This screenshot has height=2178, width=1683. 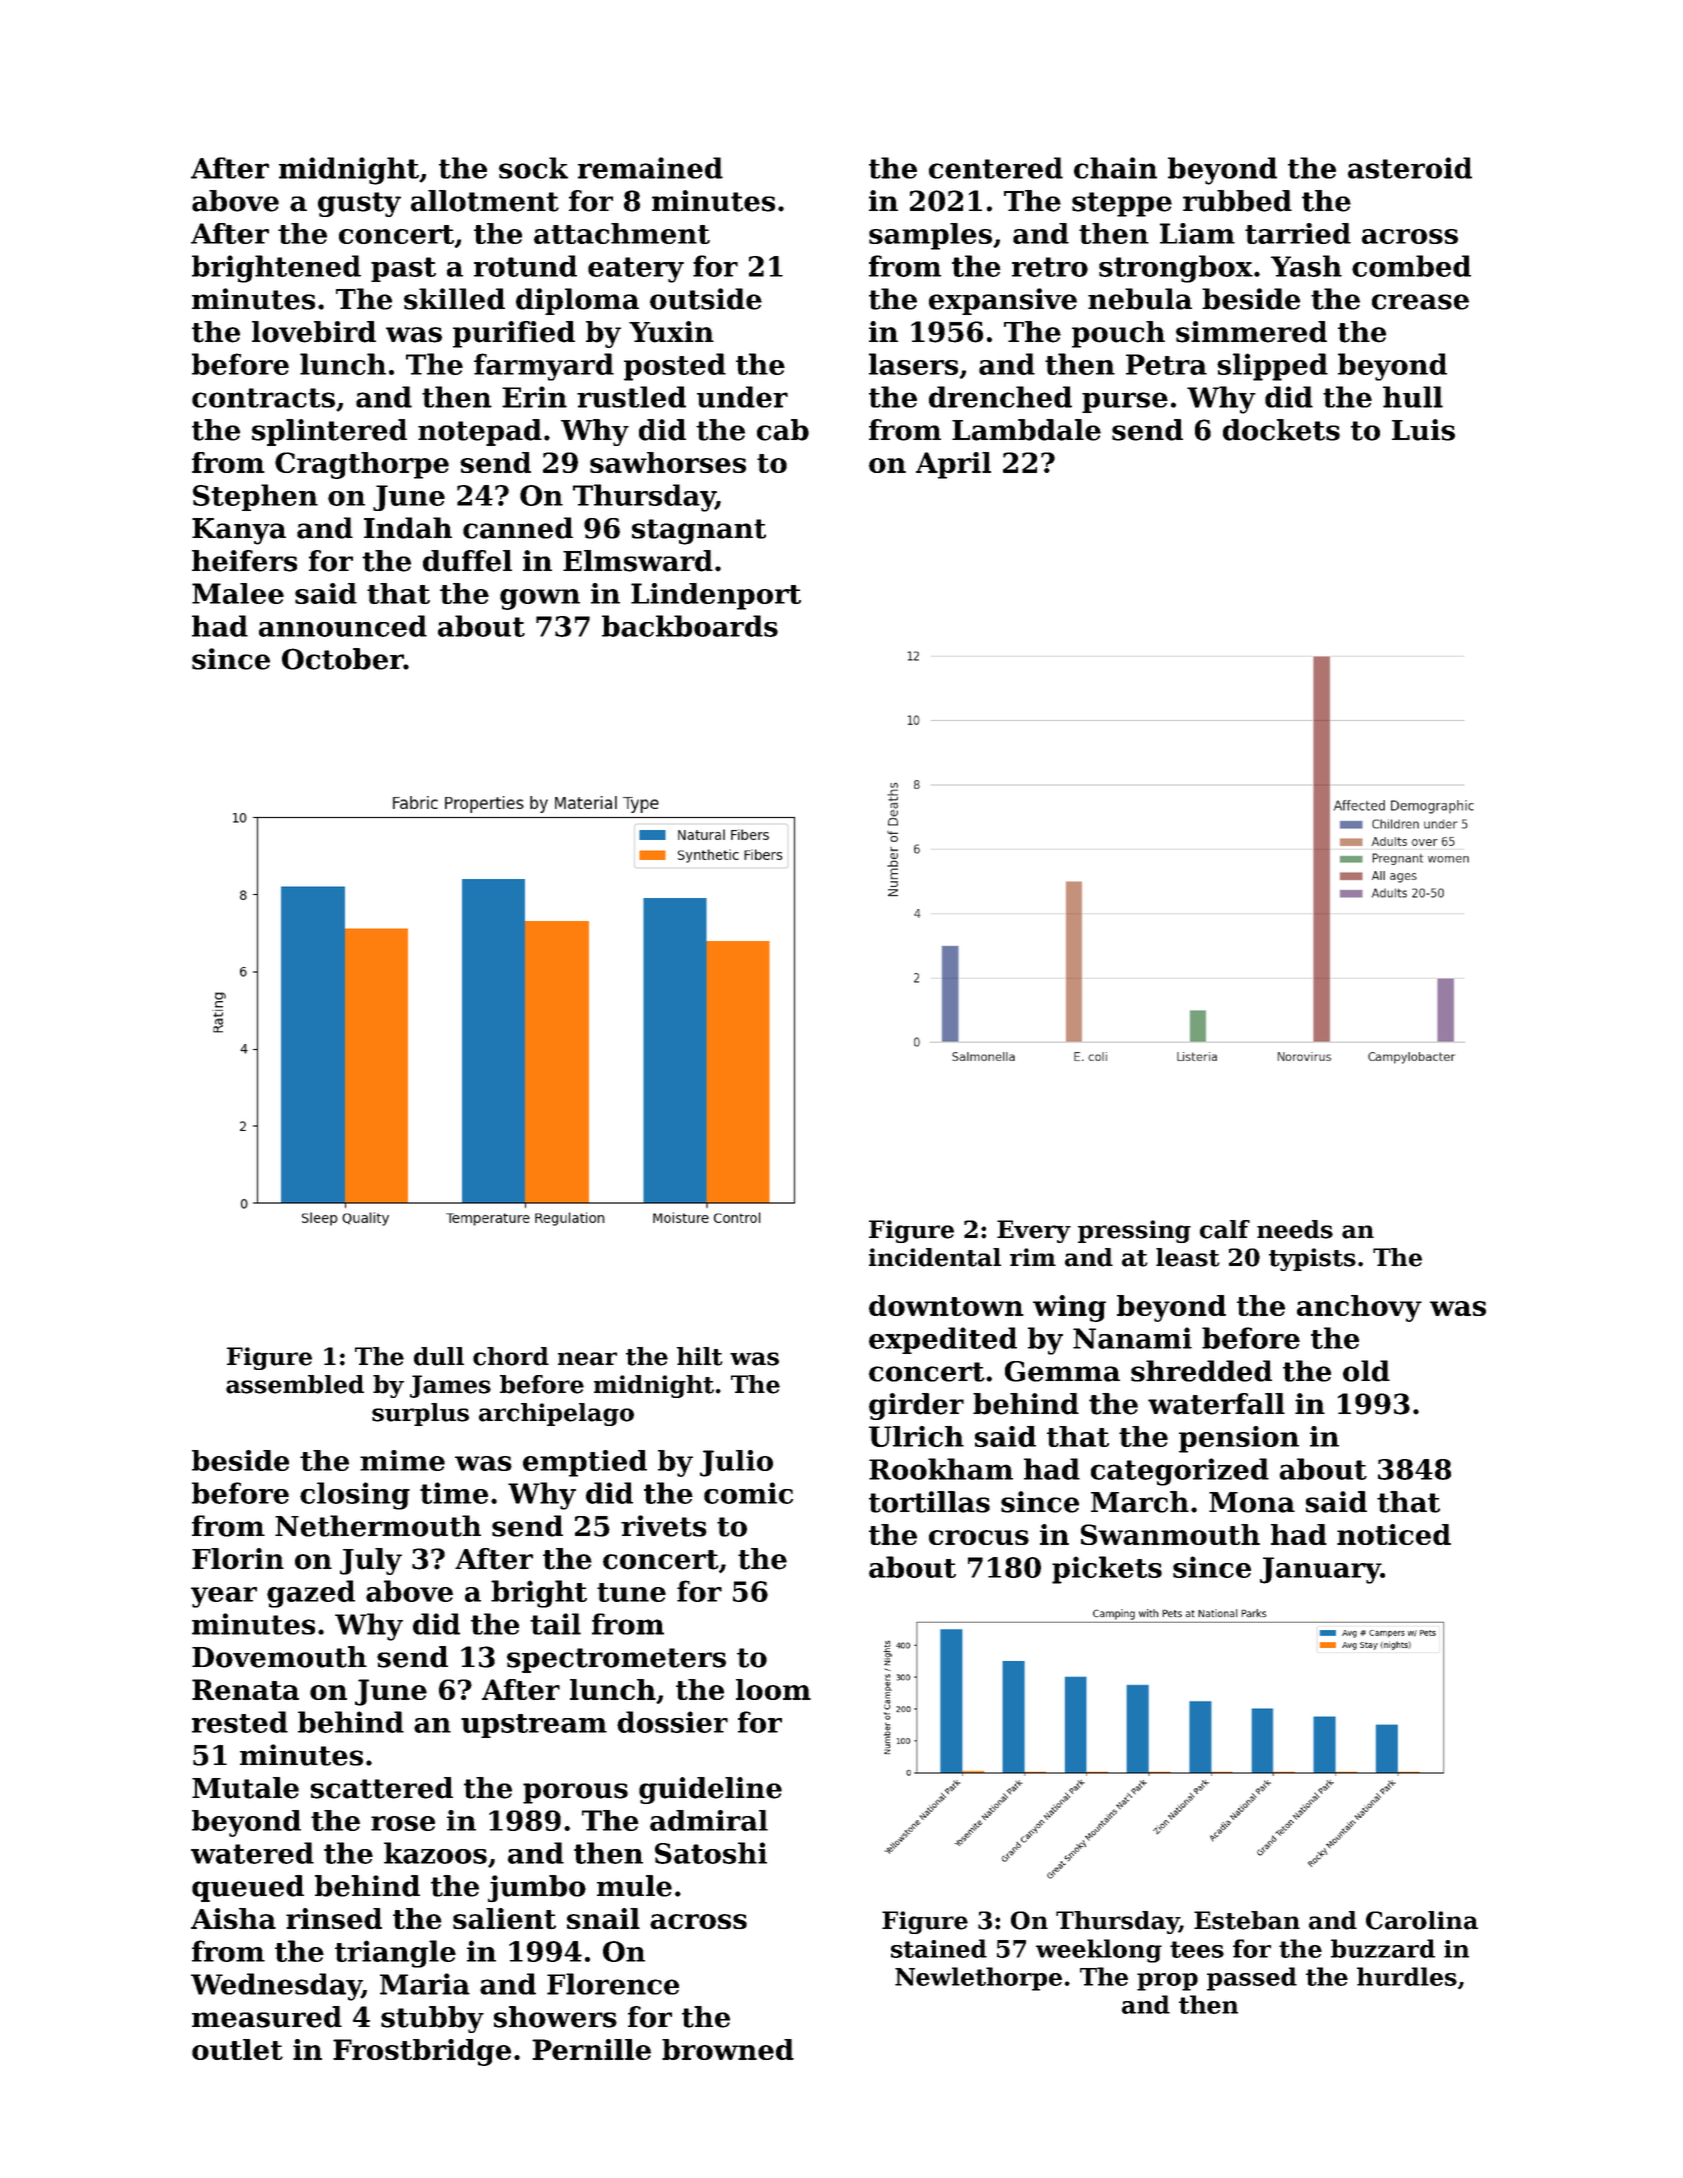 What do you see at coordinates (1107, 1570) in the screenshot?
I see `pickets` at bounding box center [1107, 1570].
